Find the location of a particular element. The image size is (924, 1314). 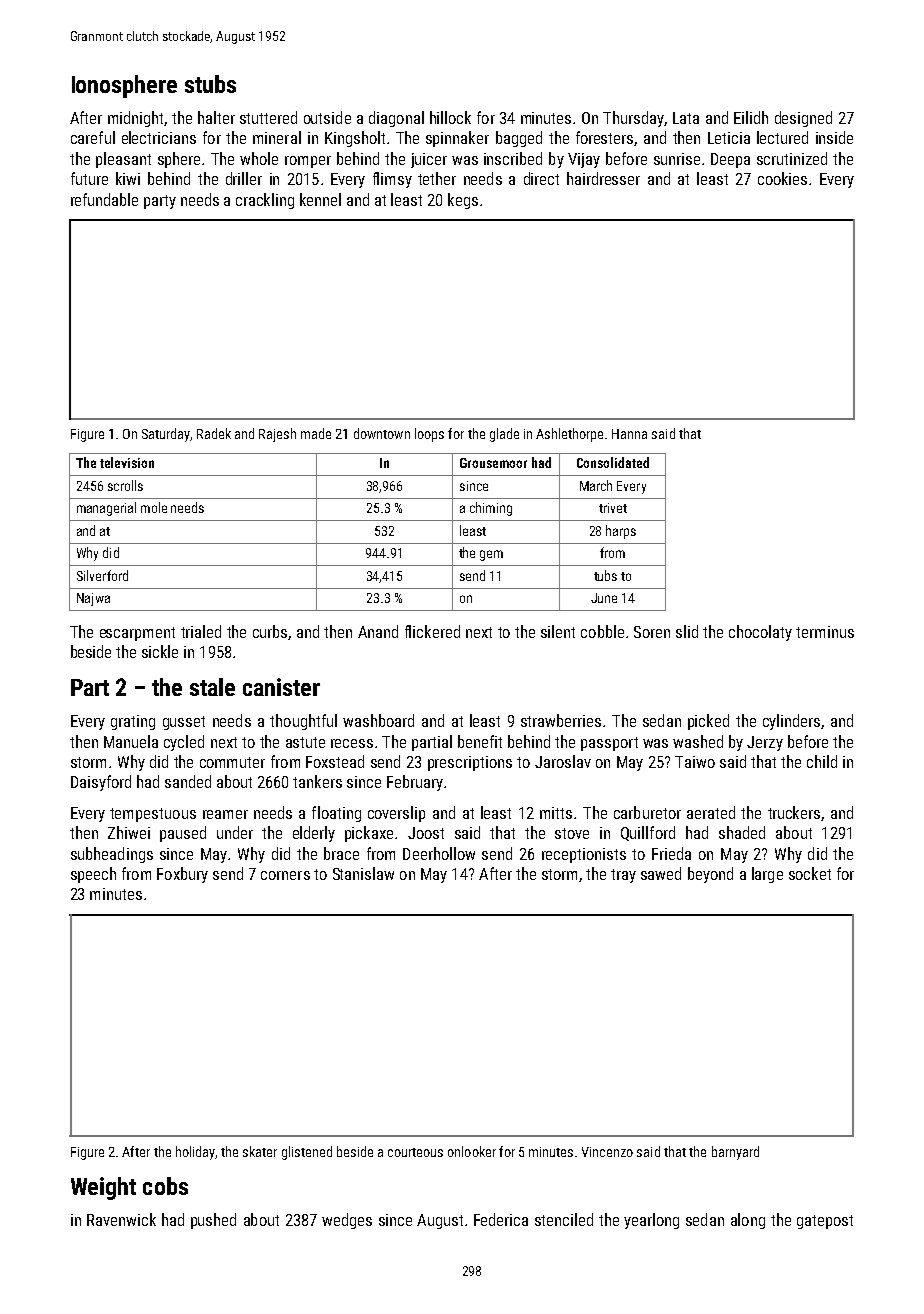

cookies is located at coordinates (782, 178).
